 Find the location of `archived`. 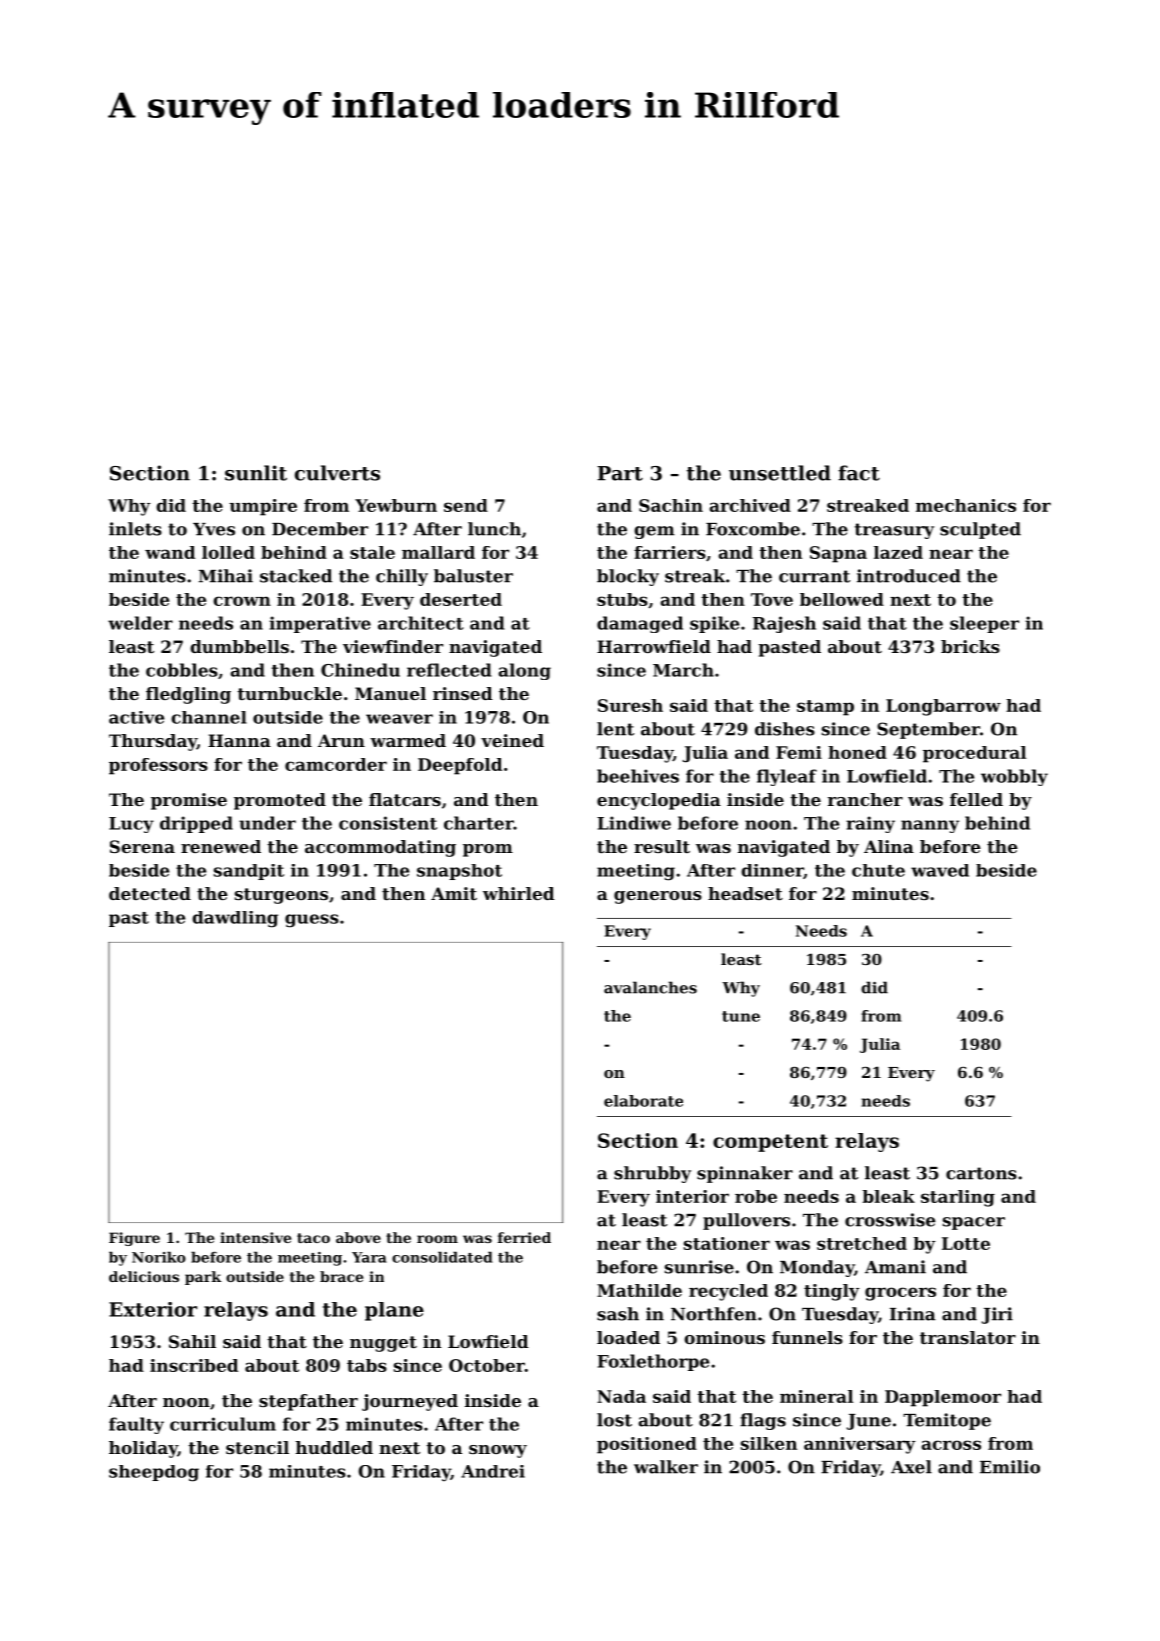

archived is located at coordinates (750, 505).
